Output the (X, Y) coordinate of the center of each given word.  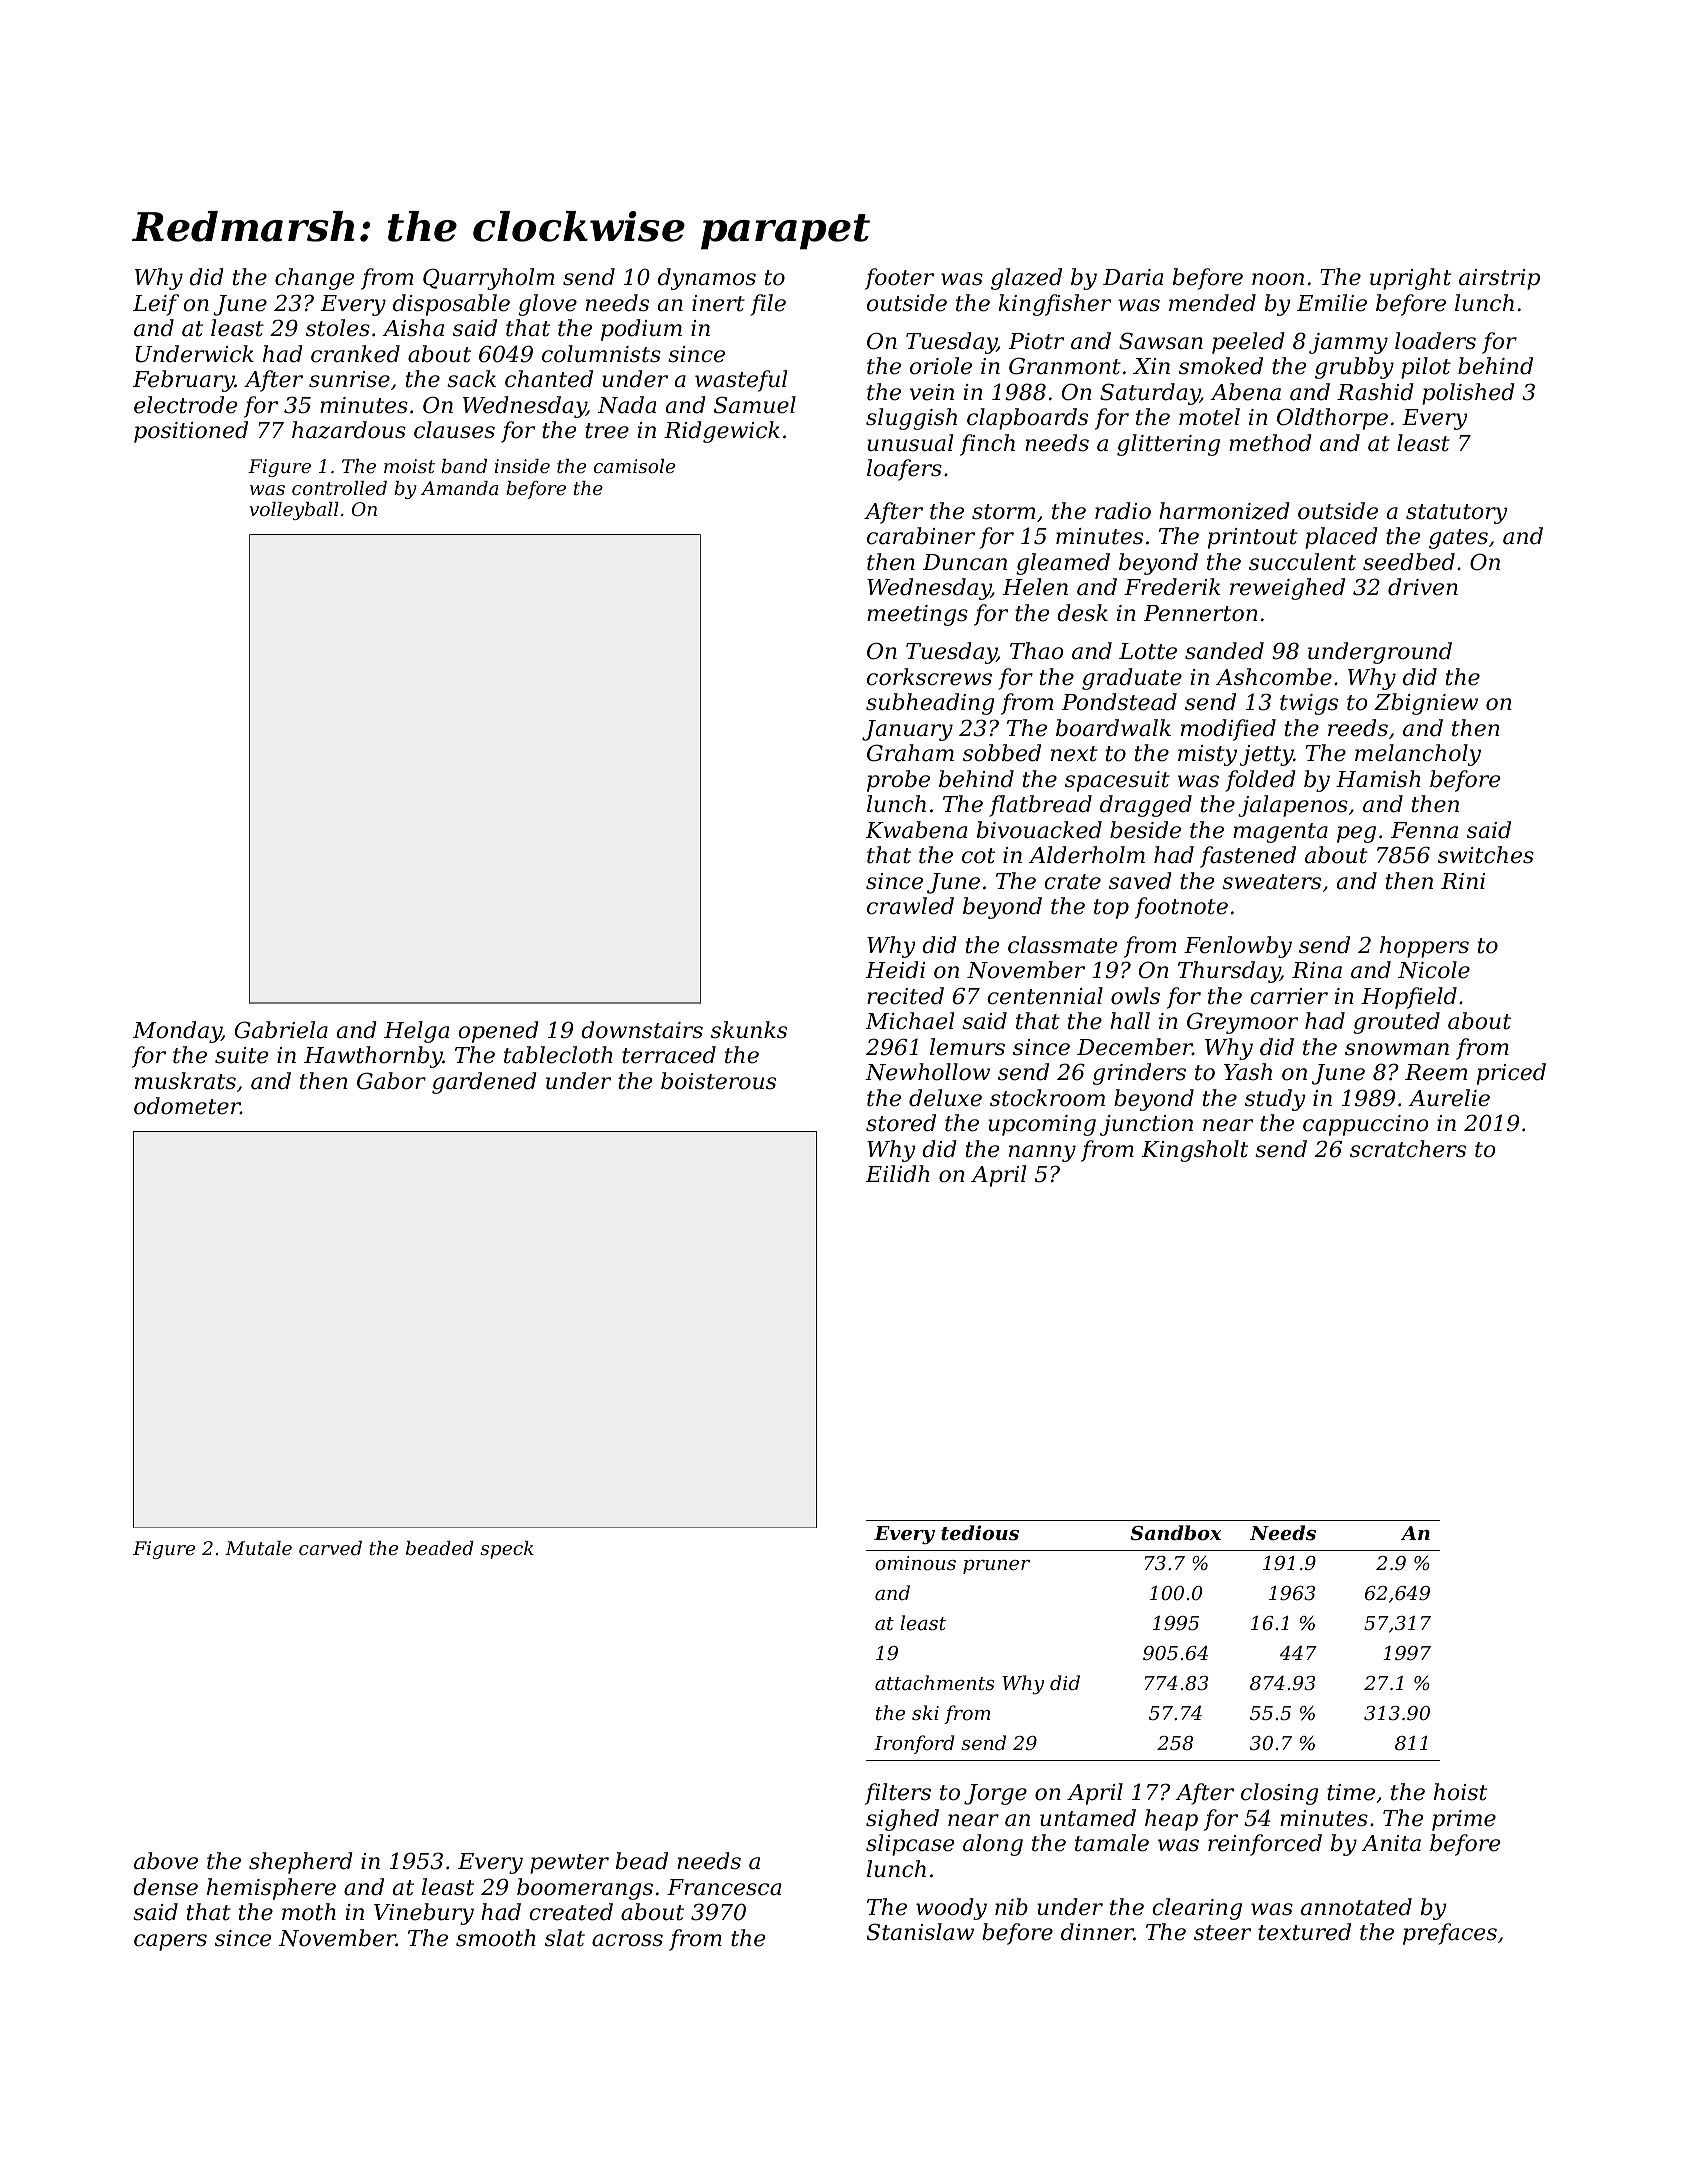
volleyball (294, 511)
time (1351, 1792)
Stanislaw (920, 1932)
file (768, 305)
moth (309, 1912)
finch (987, 445)
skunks (749, 1030)
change (314, 279)
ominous (915, 1563)
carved (330, 1548)
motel (1209, 417)
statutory (1456, 514)
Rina (1317, 970)
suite (241, 1055)
